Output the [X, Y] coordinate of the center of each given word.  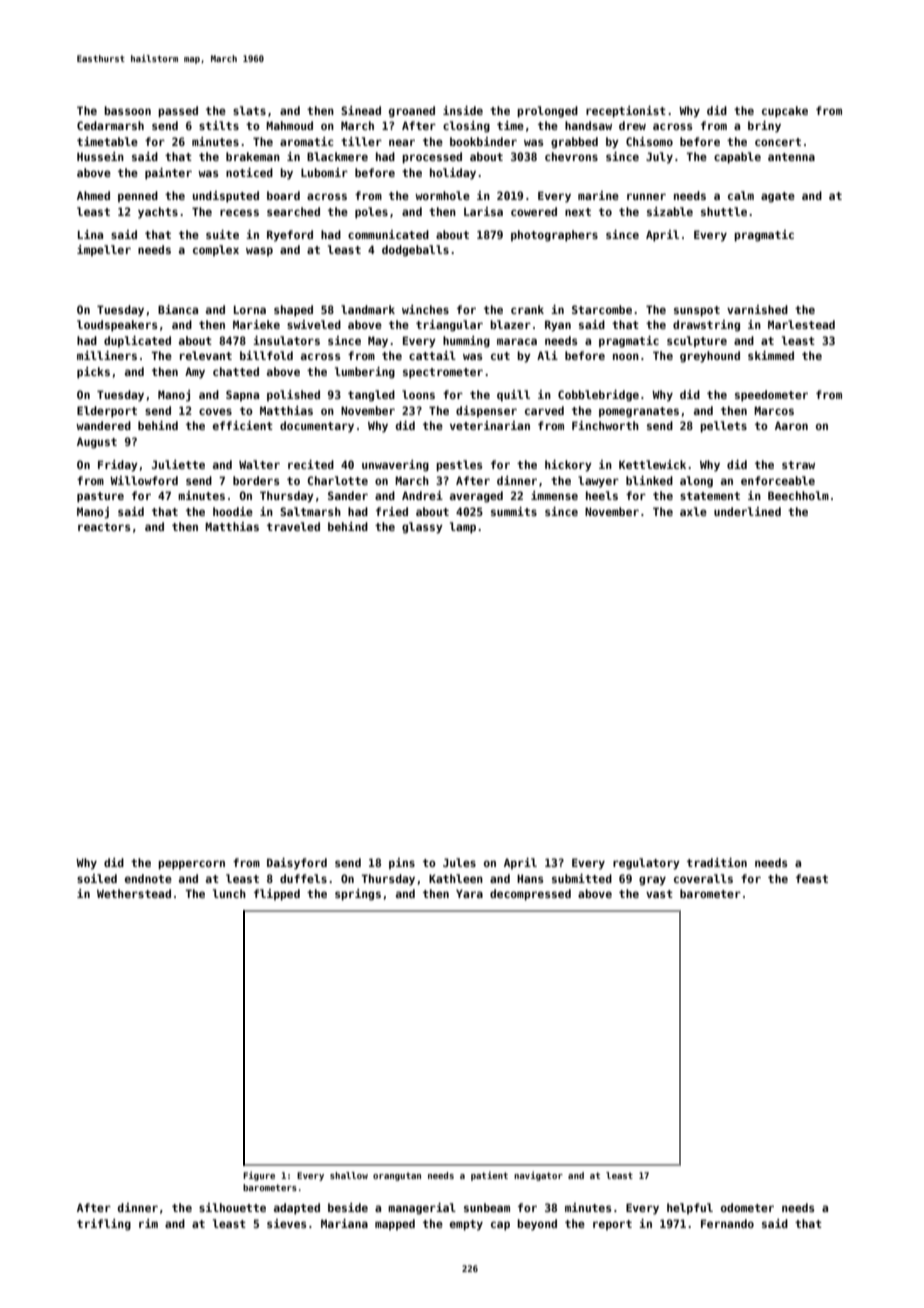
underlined [747, 511]
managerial [422, 1209]
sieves [287, 1223]
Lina [90, 234]
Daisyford [297, 864]
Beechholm [798, 495]
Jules [459, 862]
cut [500, 356]
